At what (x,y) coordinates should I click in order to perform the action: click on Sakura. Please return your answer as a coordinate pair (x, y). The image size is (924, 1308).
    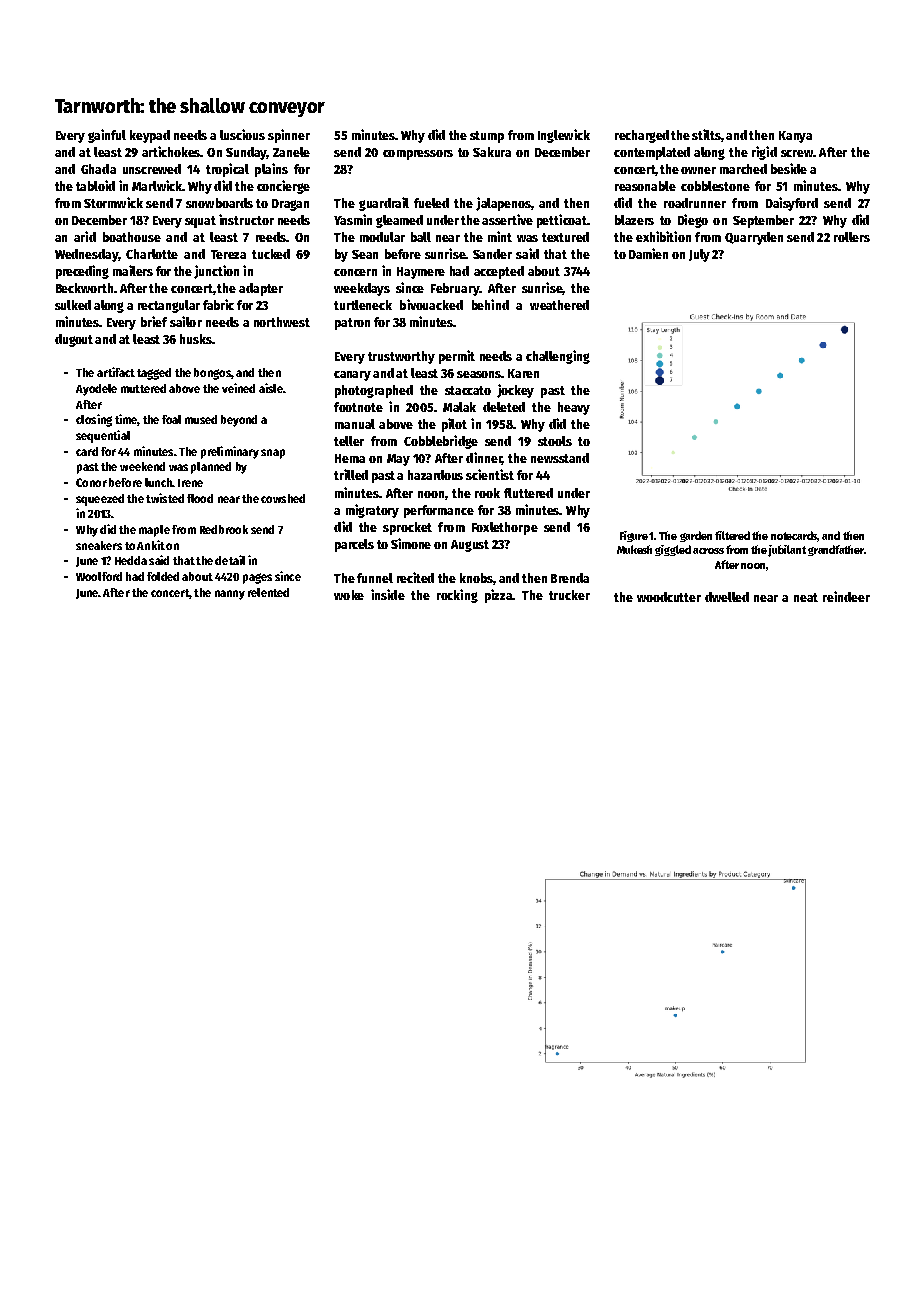
    Looking at the image, I should click on (492, 152).
